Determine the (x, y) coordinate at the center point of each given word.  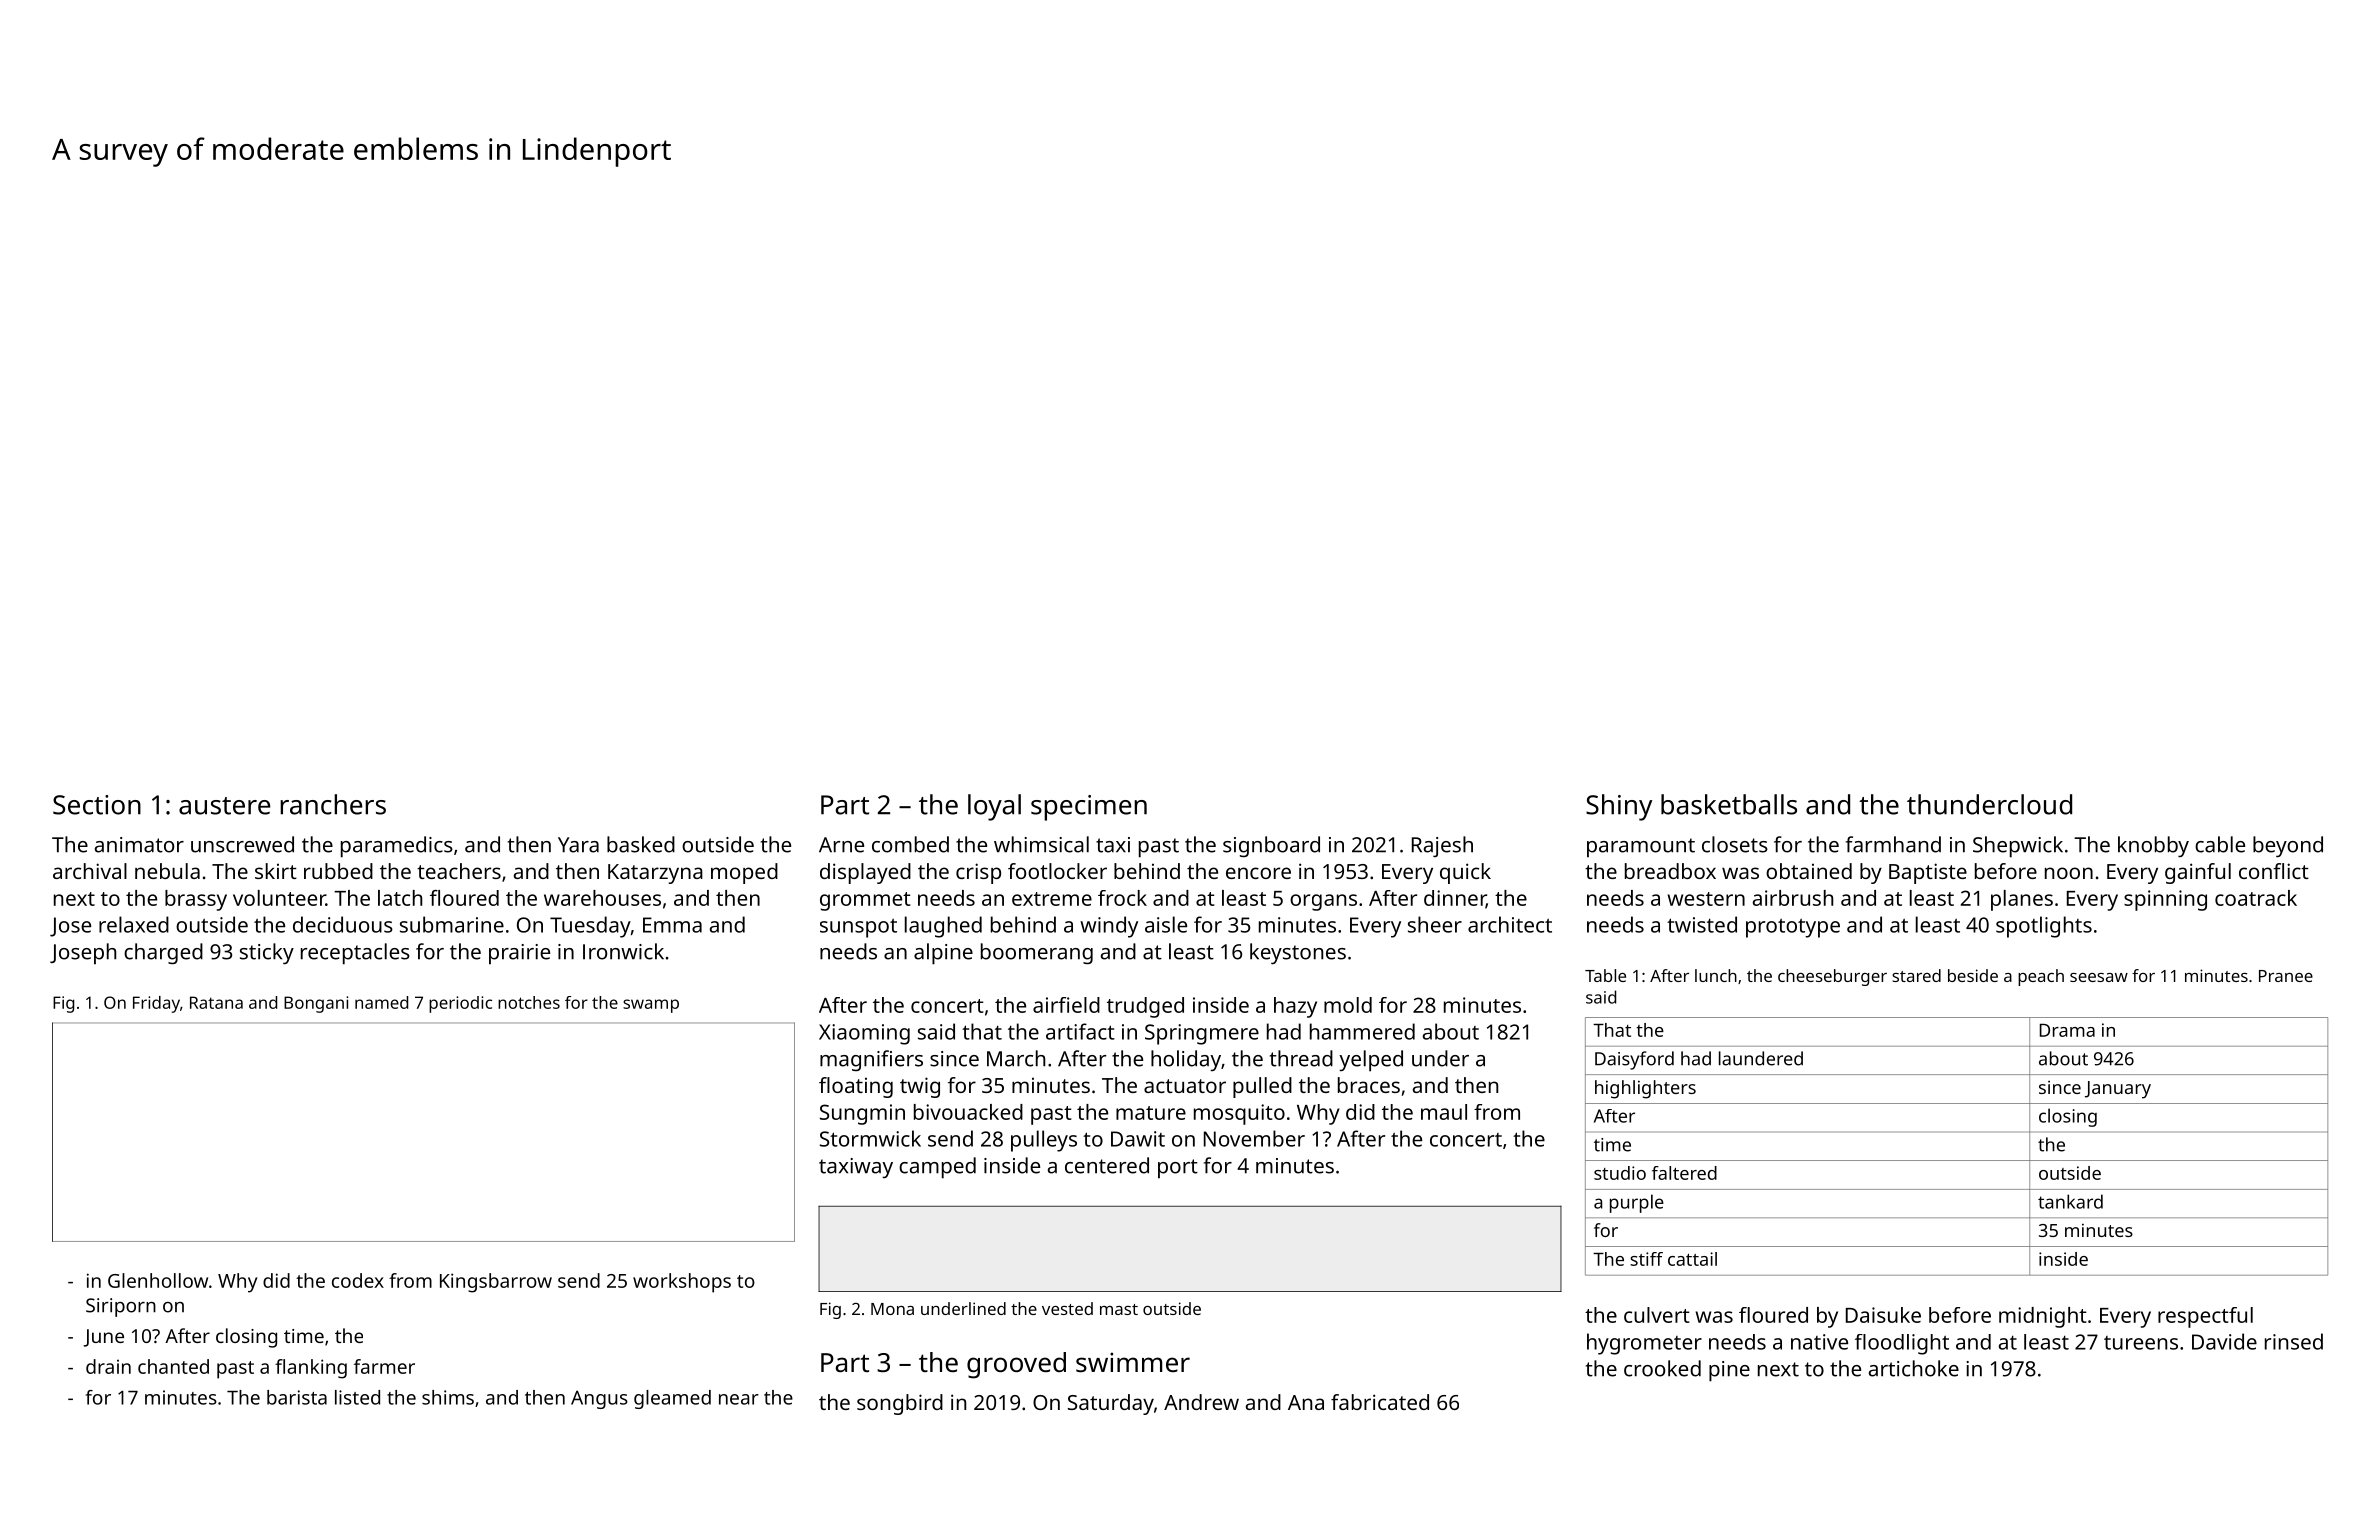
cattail (1692, 1259)
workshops (682, 1283)
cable (2220, 844)
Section (97, 805)
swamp (651, 1006)
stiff (1646, 1259)
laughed (943, 927)
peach (2041, 977)
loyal (994, 807)
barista (297, 1397)
